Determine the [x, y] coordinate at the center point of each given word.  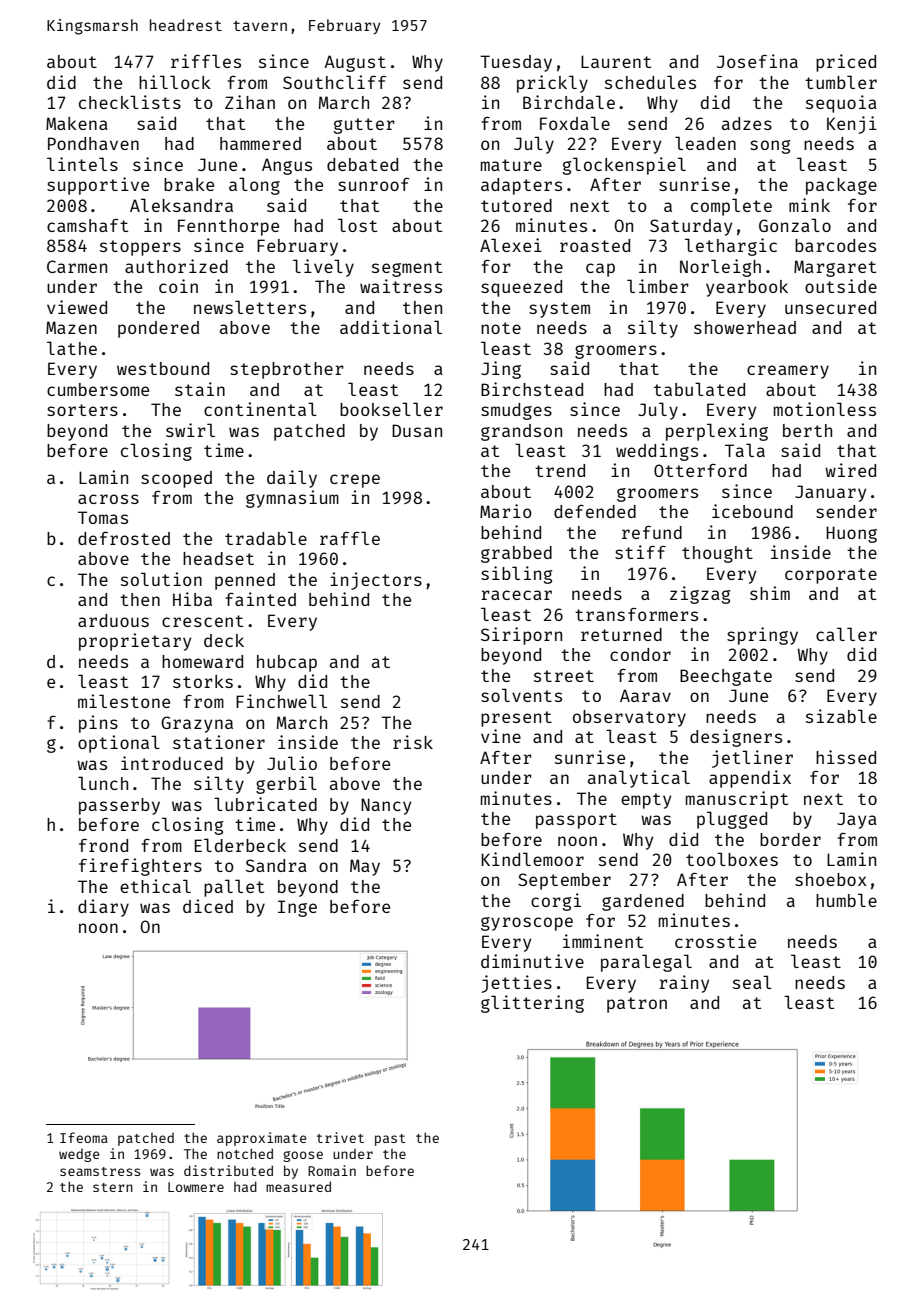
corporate [831, 576]
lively [323, 268]
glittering [532, 1004]
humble [846, 900]
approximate [262, 1139]
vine [501, 736]
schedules [650, 82]
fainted [260, 599]
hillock [175, 82]
